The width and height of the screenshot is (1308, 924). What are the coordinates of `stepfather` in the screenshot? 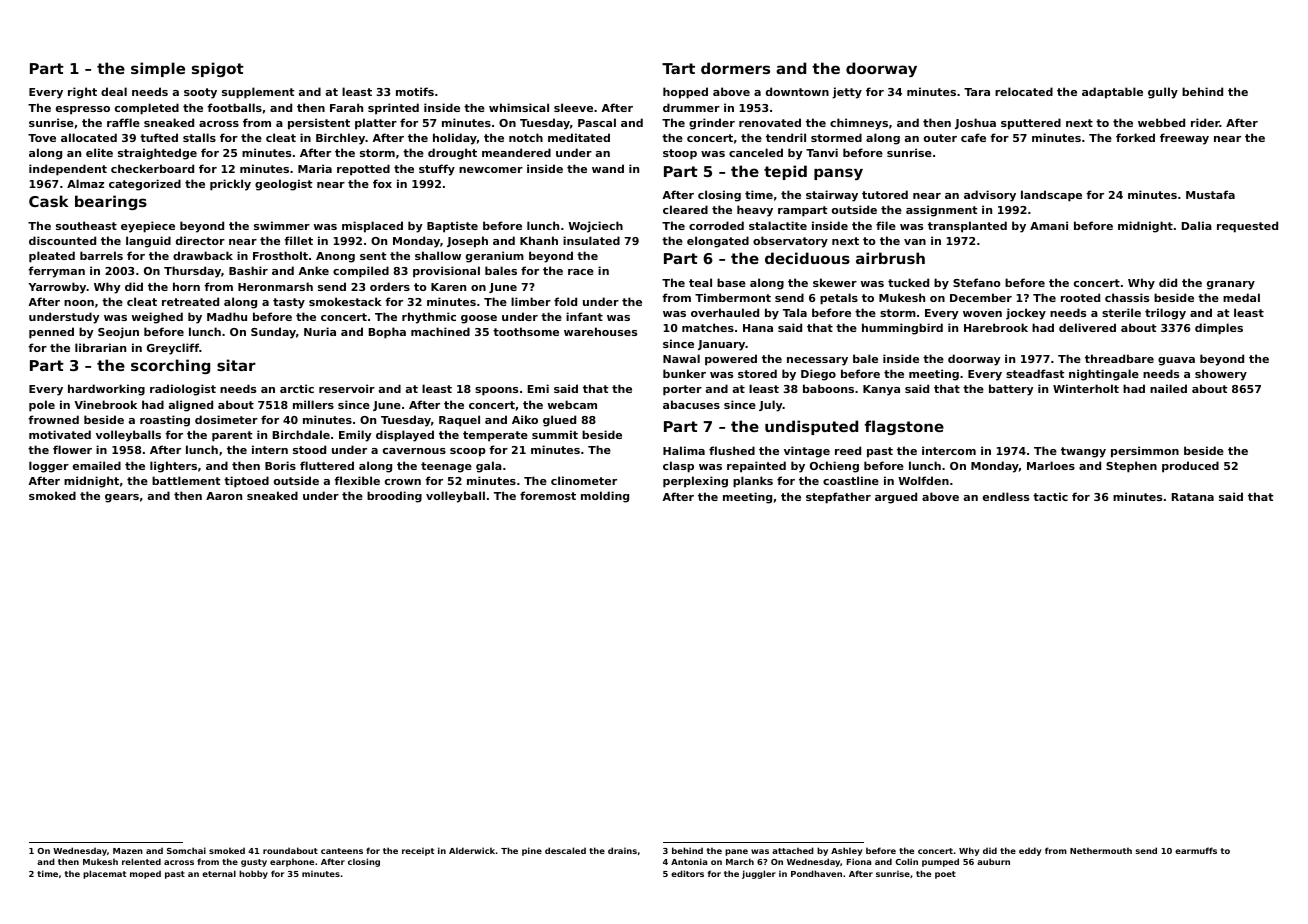 It's located at (838, 498).
